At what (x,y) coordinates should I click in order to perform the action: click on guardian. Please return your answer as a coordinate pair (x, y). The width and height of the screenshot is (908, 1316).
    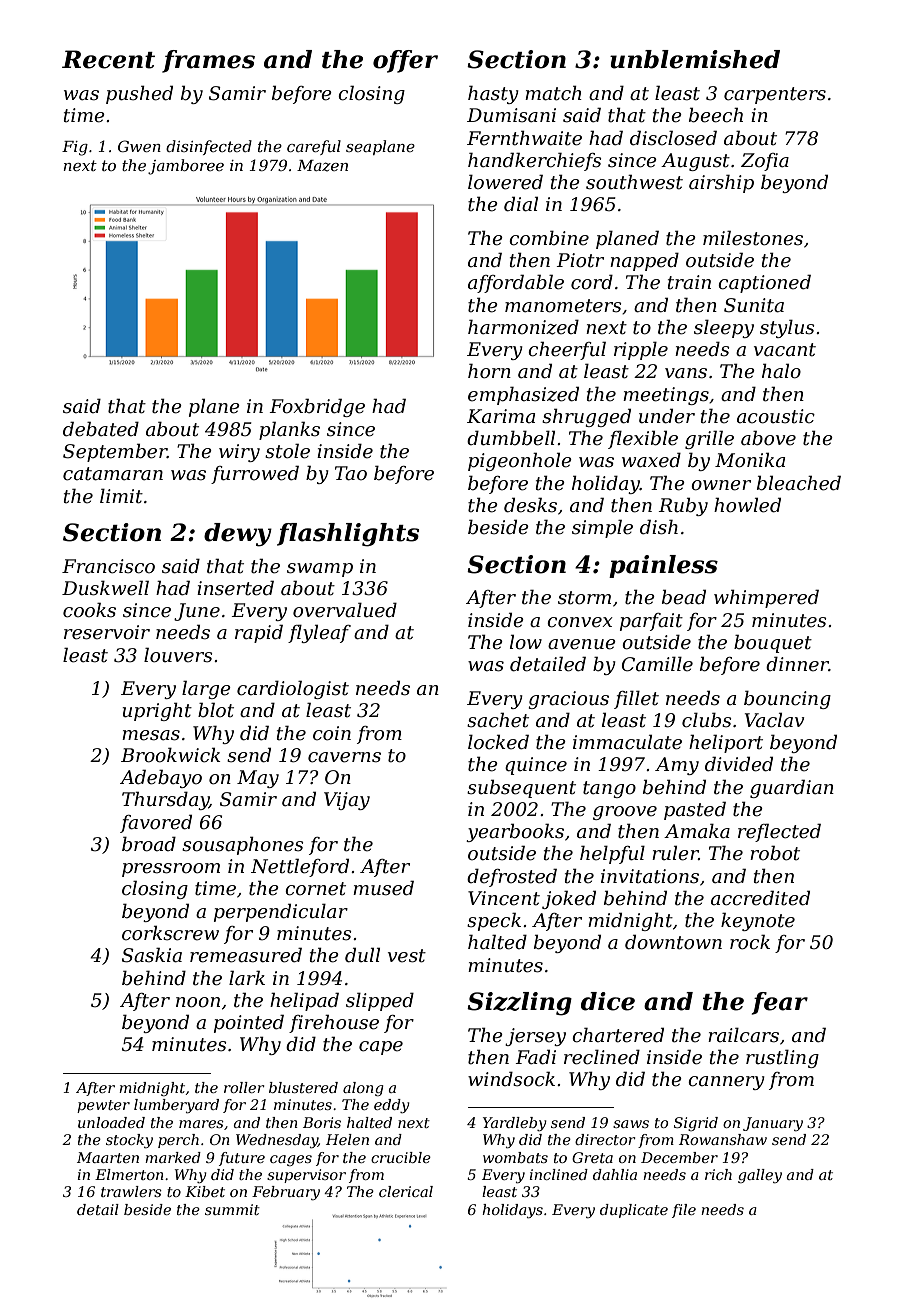
    Looking at the image, I should click on (792, 788).
